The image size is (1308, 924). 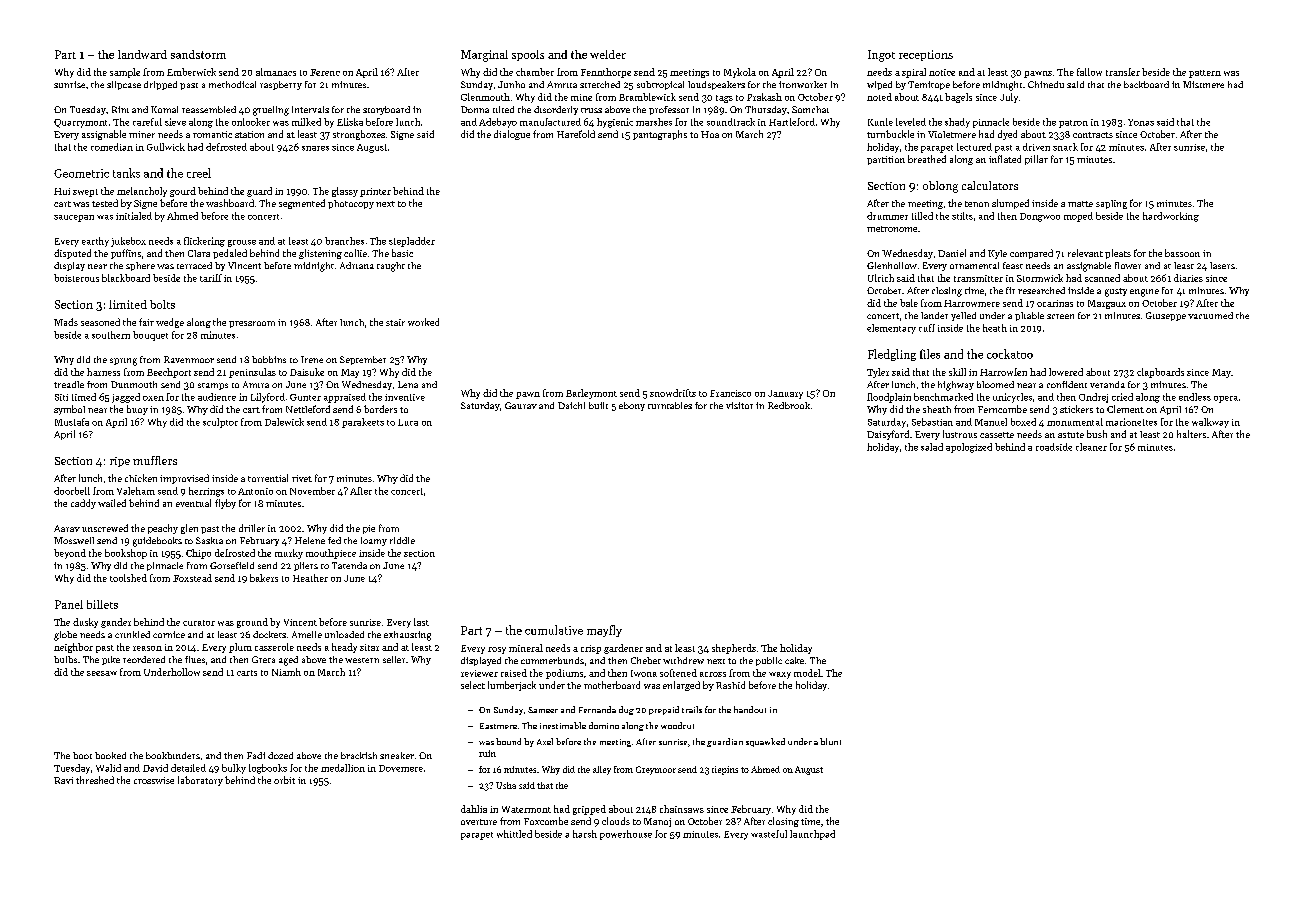 What do you see at coordinates (256, 755) in the image?
I see `Fadi` at bounding box center [256, 755].
